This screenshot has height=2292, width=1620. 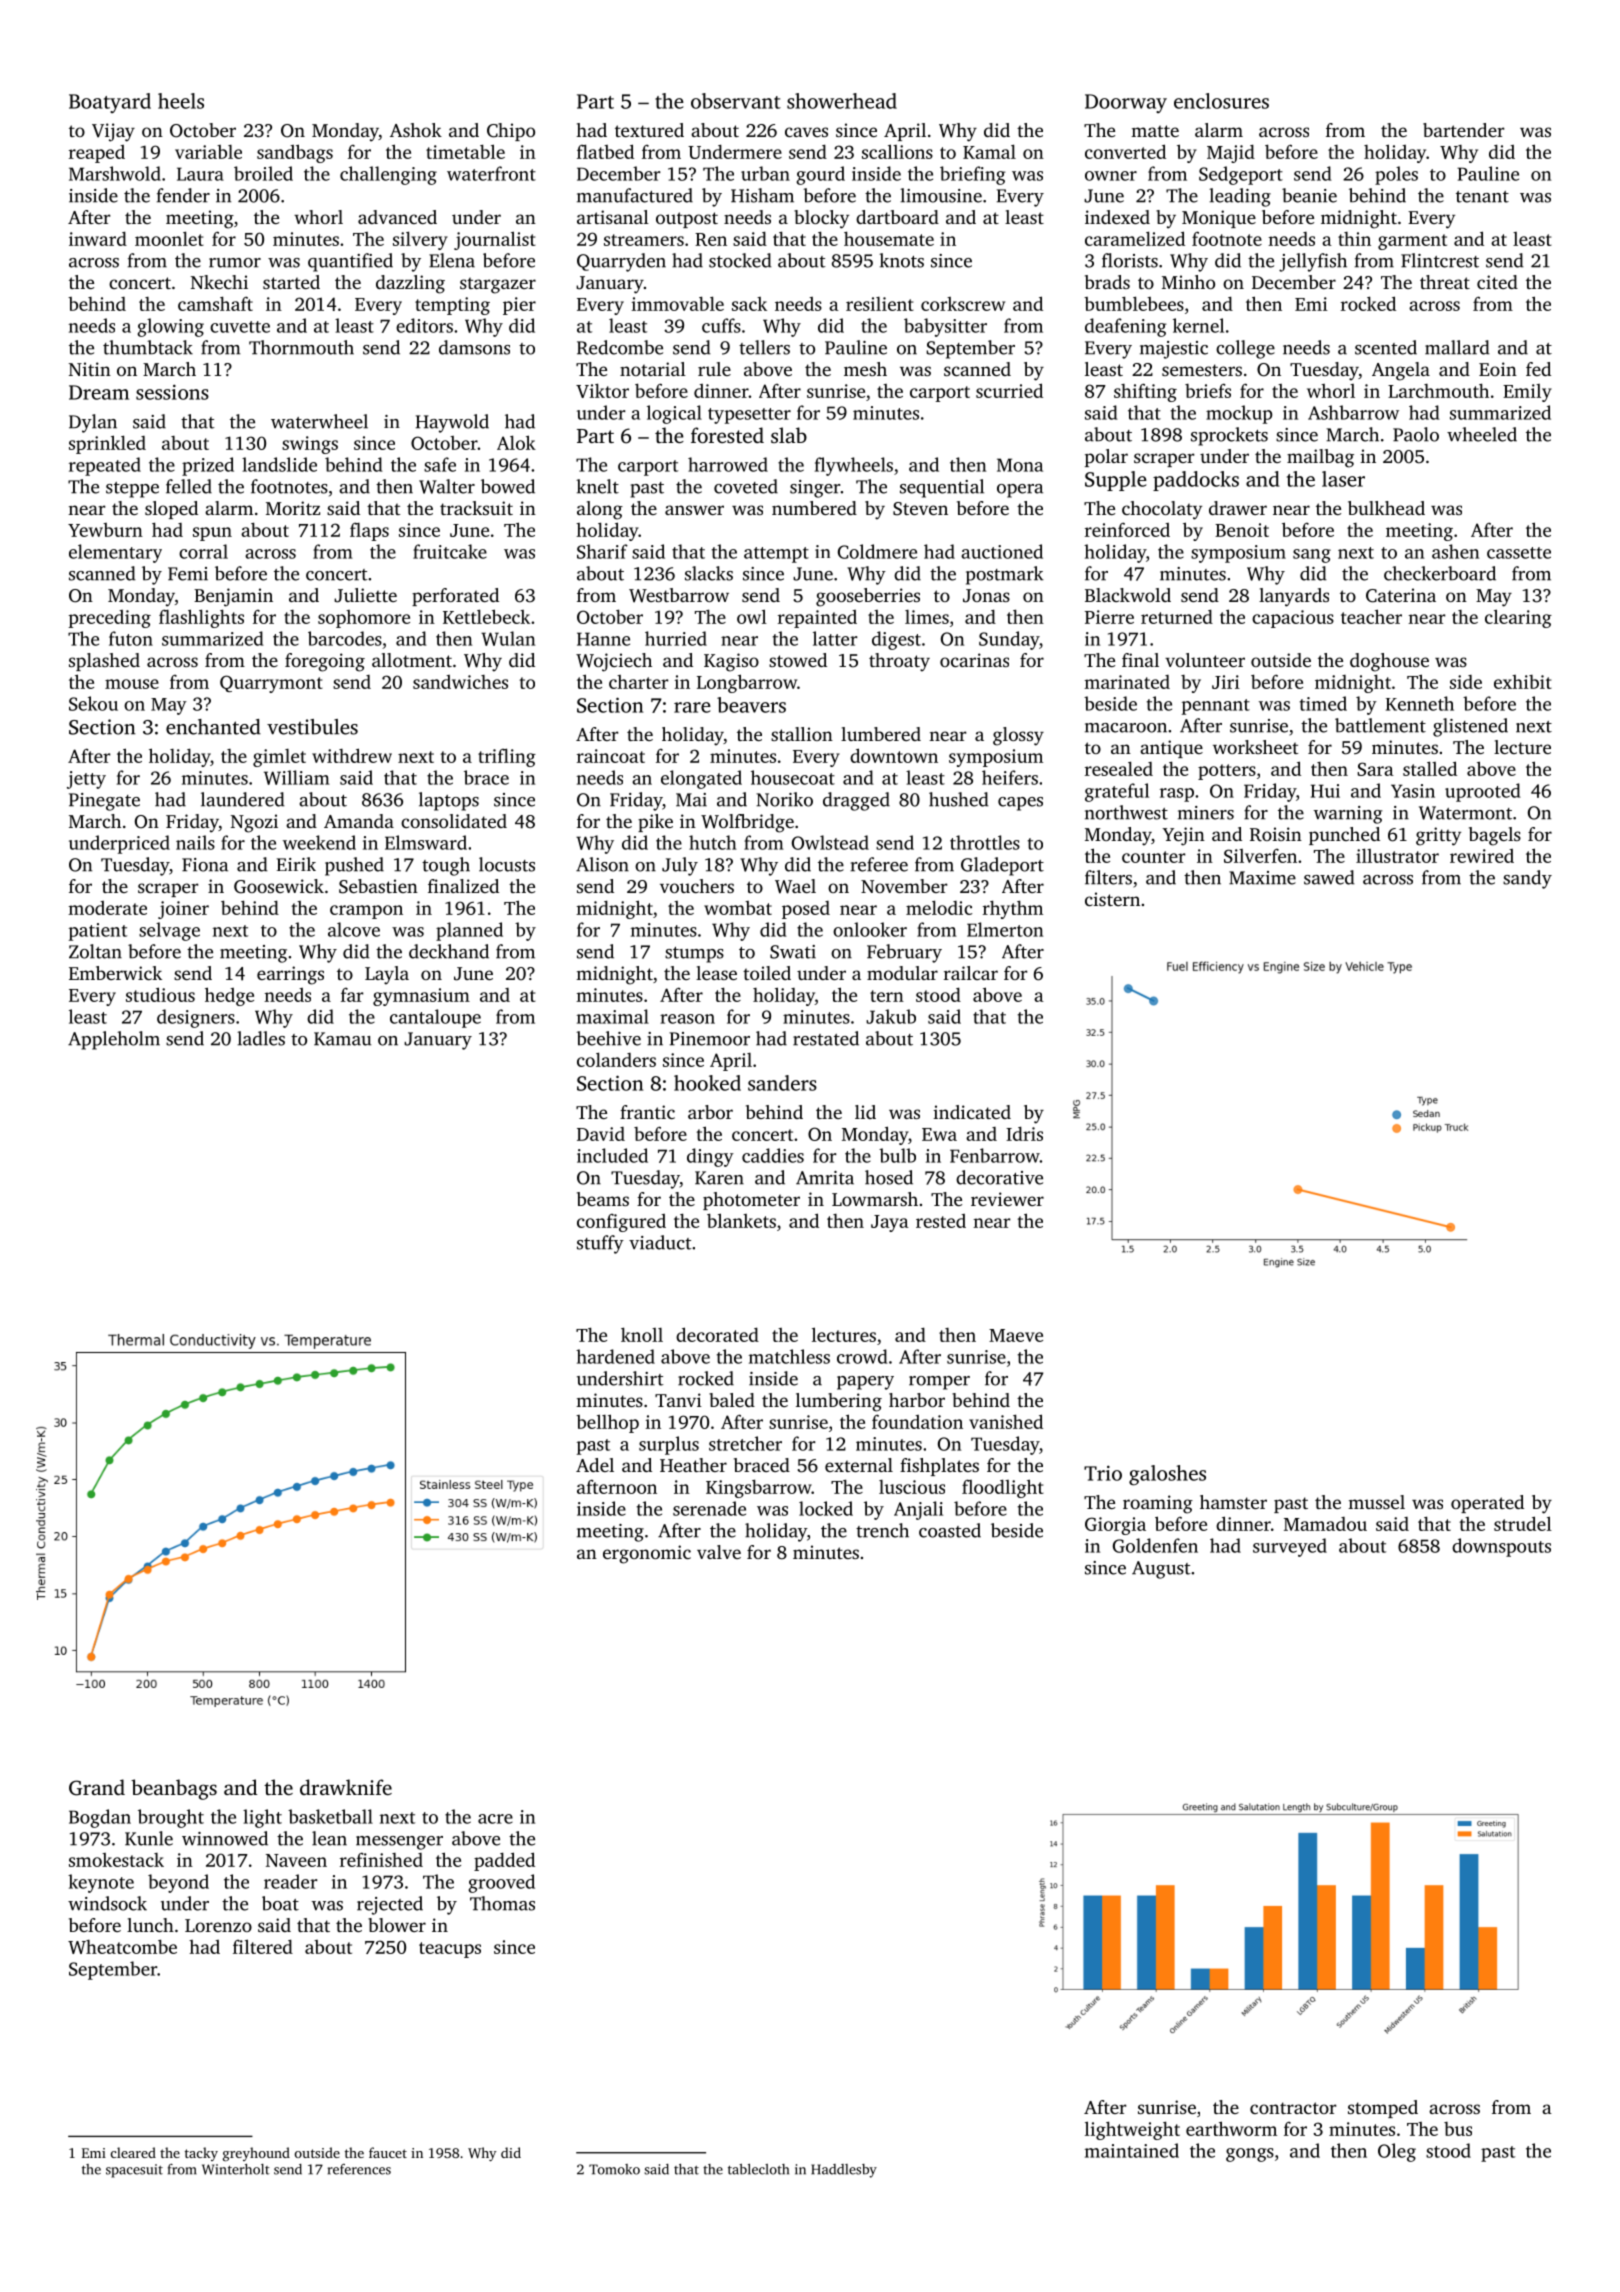 I want to click on toiled, so click(x=767, y=973).
